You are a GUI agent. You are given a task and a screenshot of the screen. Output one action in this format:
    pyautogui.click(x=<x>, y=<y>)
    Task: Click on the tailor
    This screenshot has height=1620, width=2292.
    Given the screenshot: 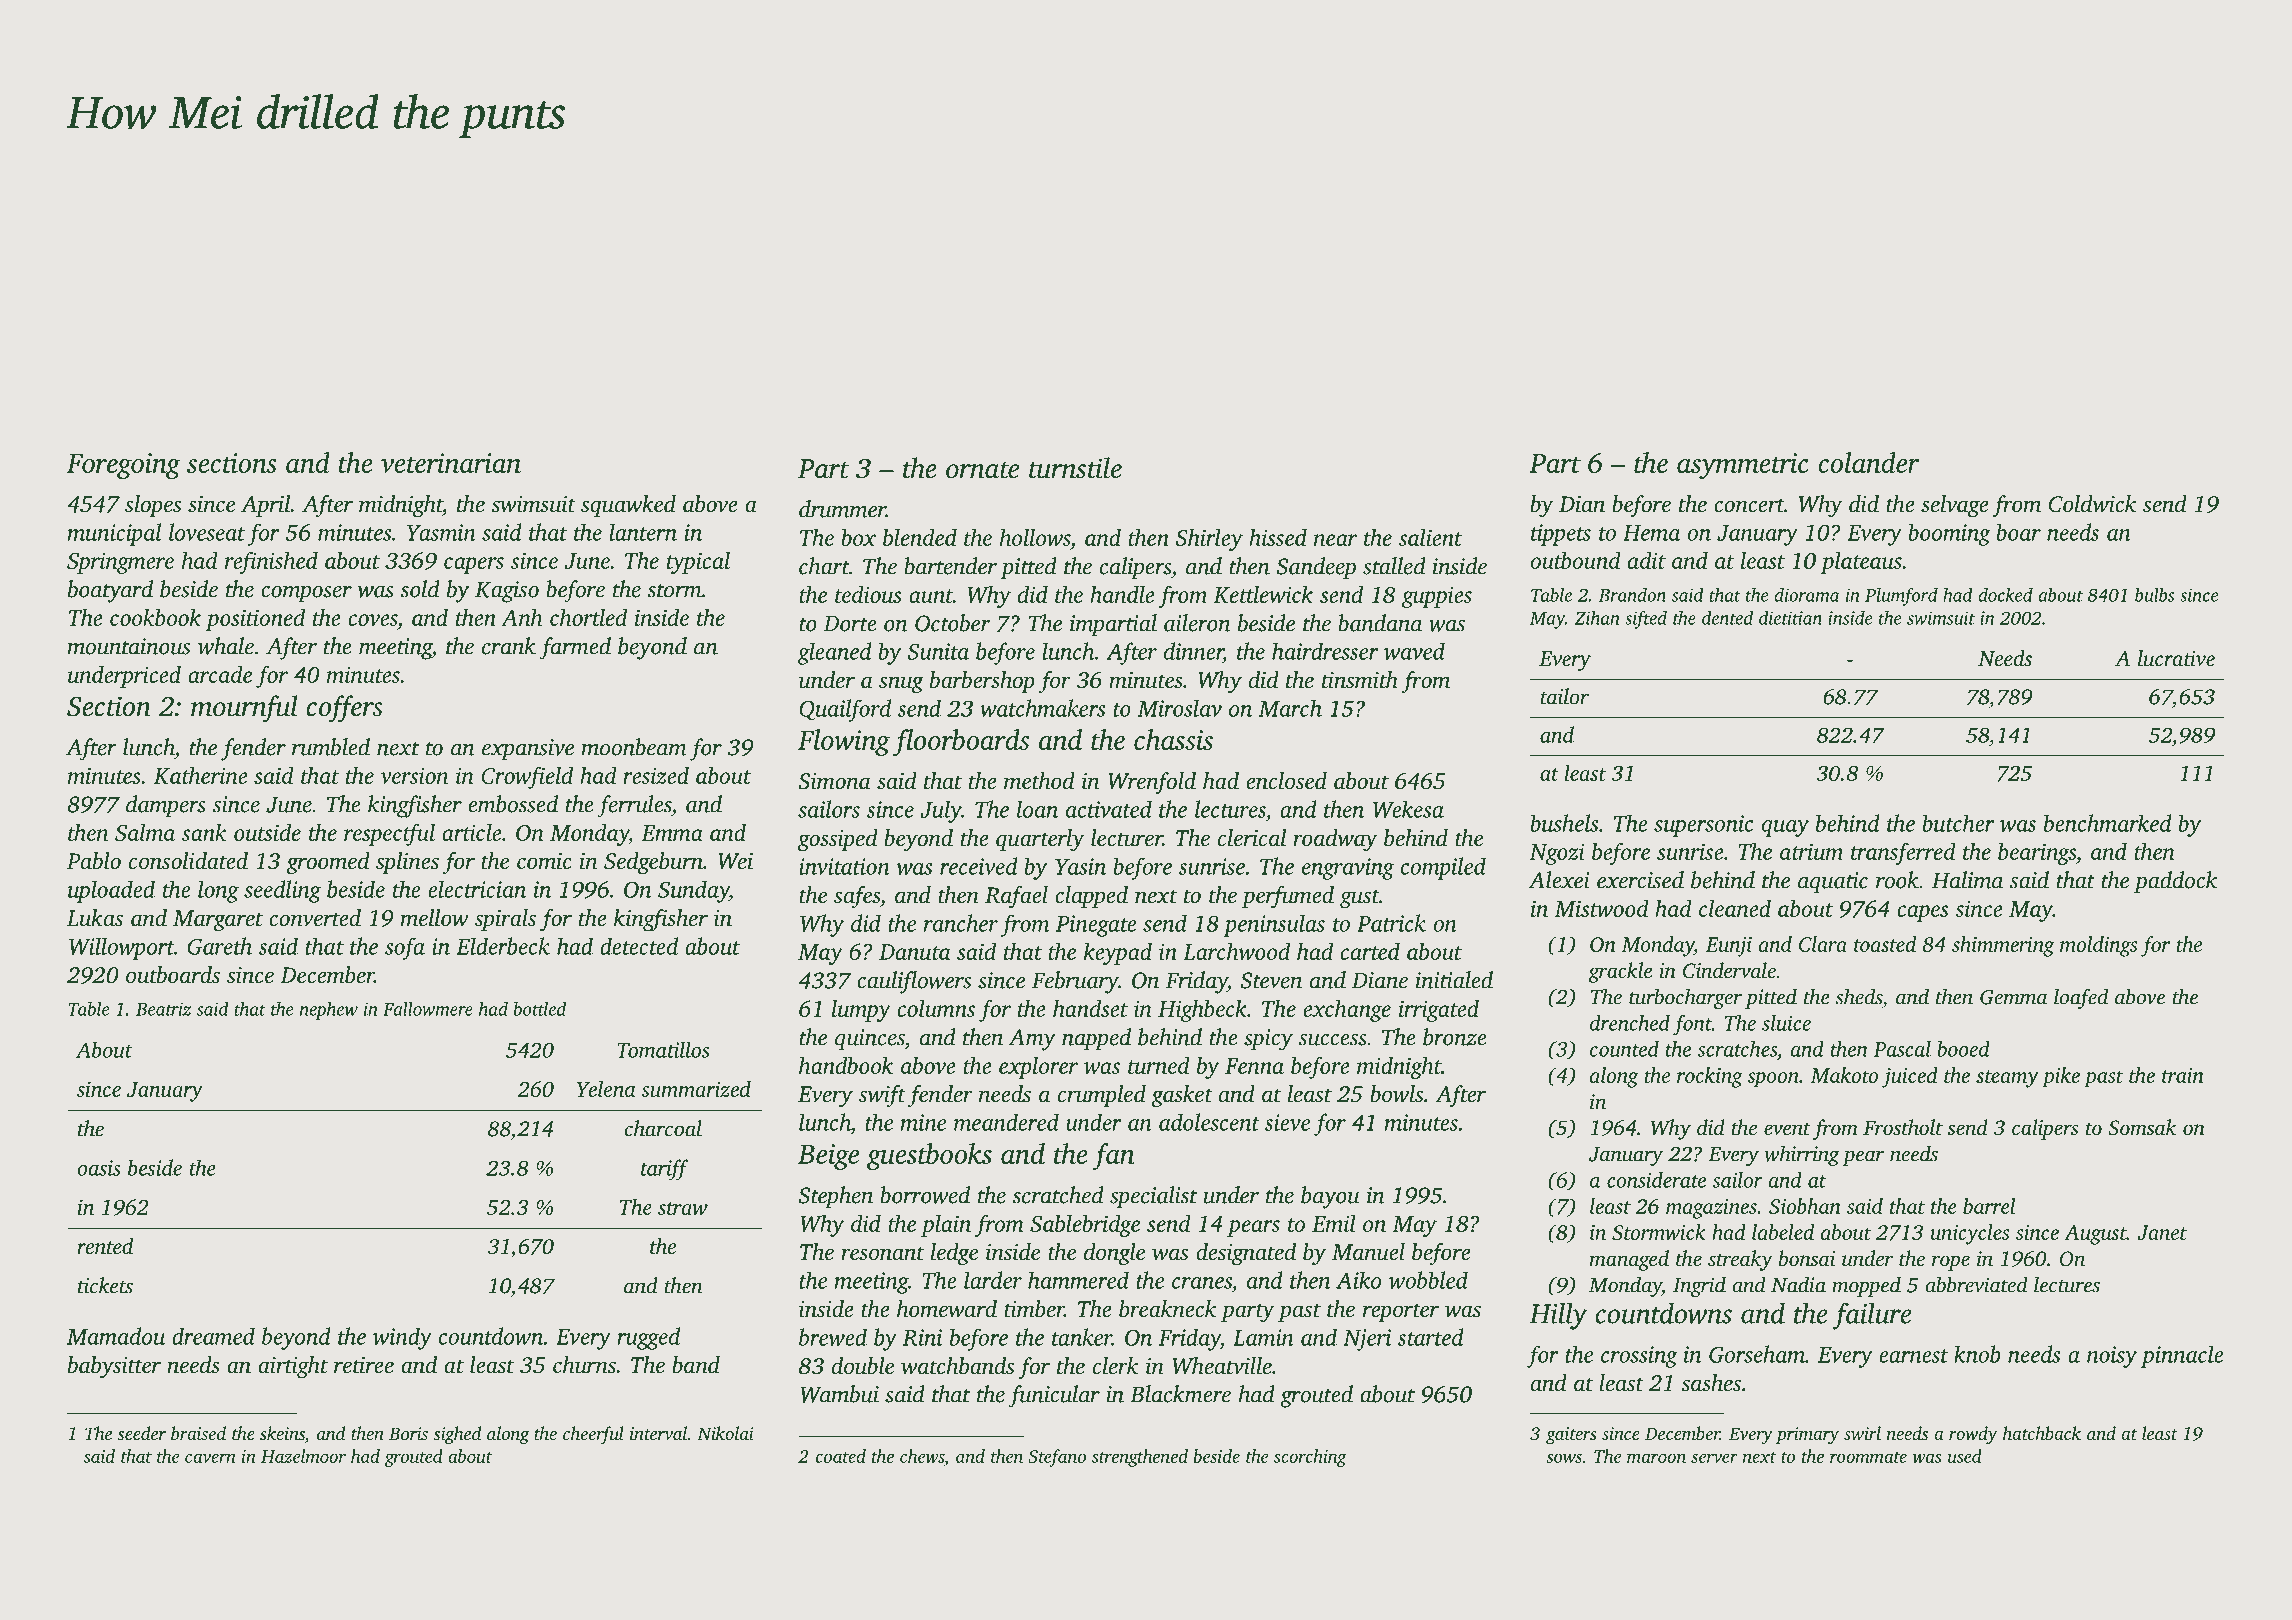 What is the action you would take?
    pyautogui.click(x=1564, y=696)
